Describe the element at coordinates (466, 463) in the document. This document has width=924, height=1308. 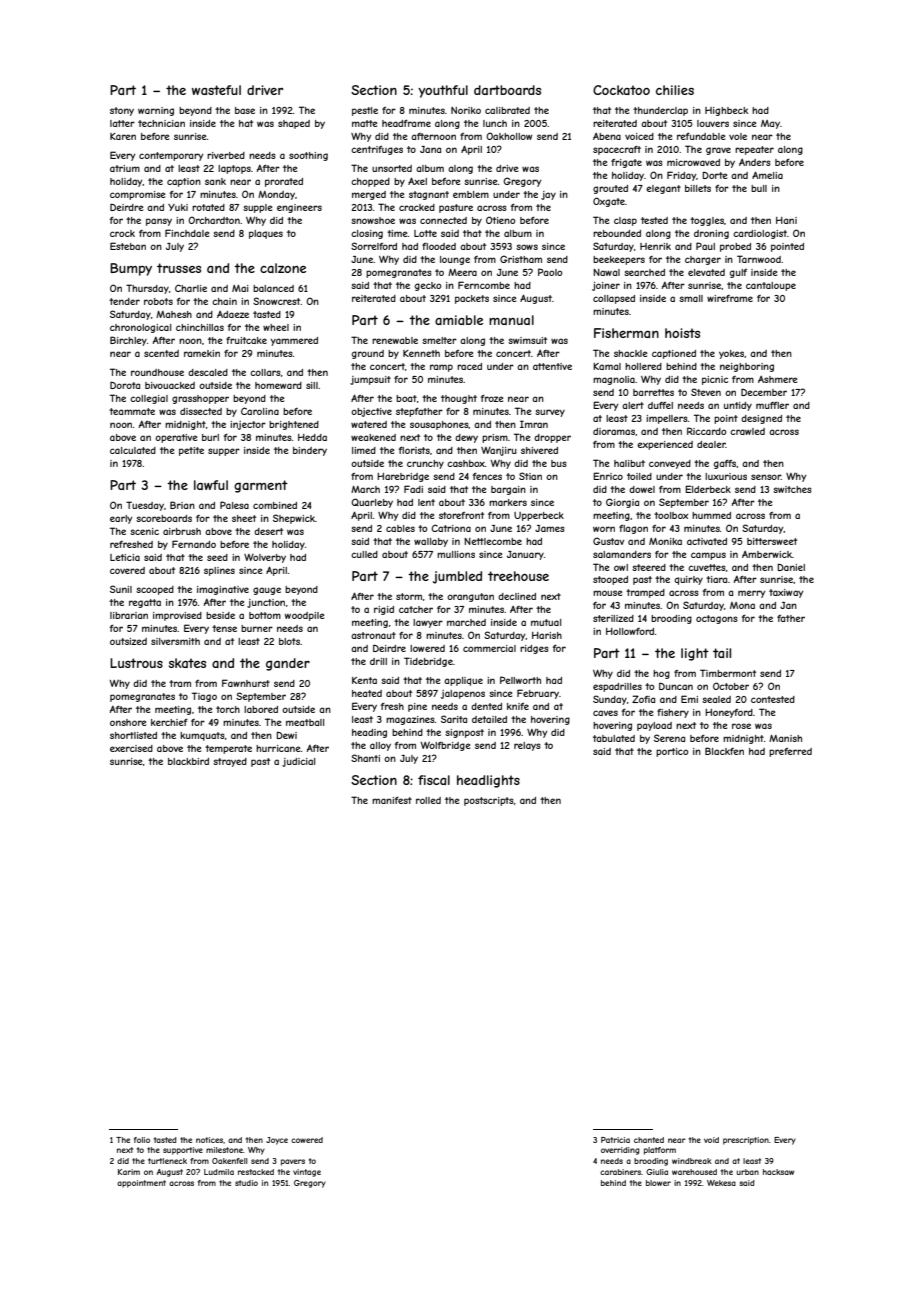
I see `cashbox` at that location.
